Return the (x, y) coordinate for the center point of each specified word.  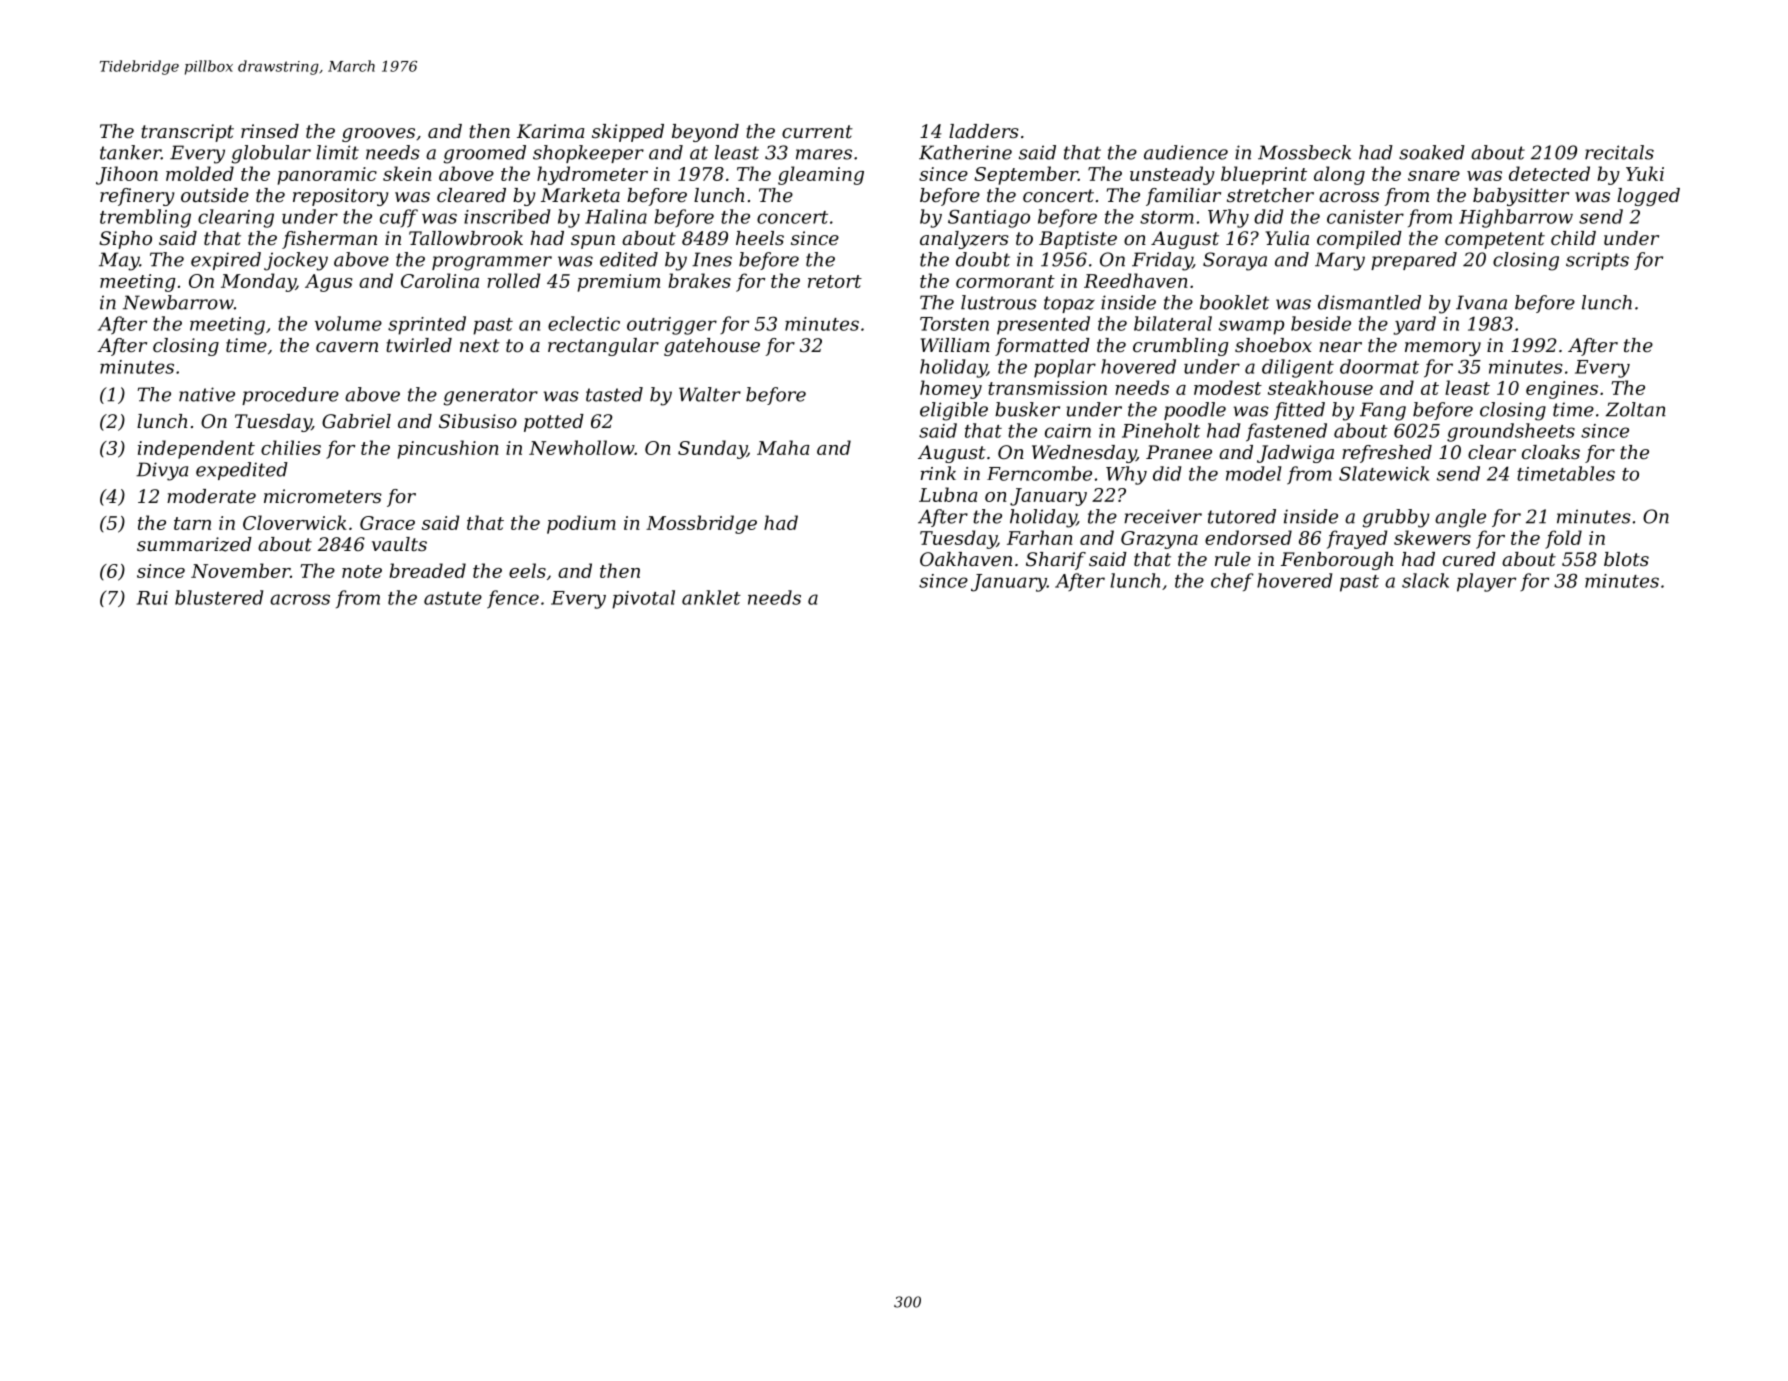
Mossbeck (1304, 152)
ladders (984, 131)
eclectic (584, 323)
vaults (399, 544)
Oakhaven (966, 559)
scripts (1597, 261)
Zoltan (1636, 409)
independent (196, 449)
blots (1626, 559)
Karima (550, 131)
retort (835, 281)
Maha (783, 447)
